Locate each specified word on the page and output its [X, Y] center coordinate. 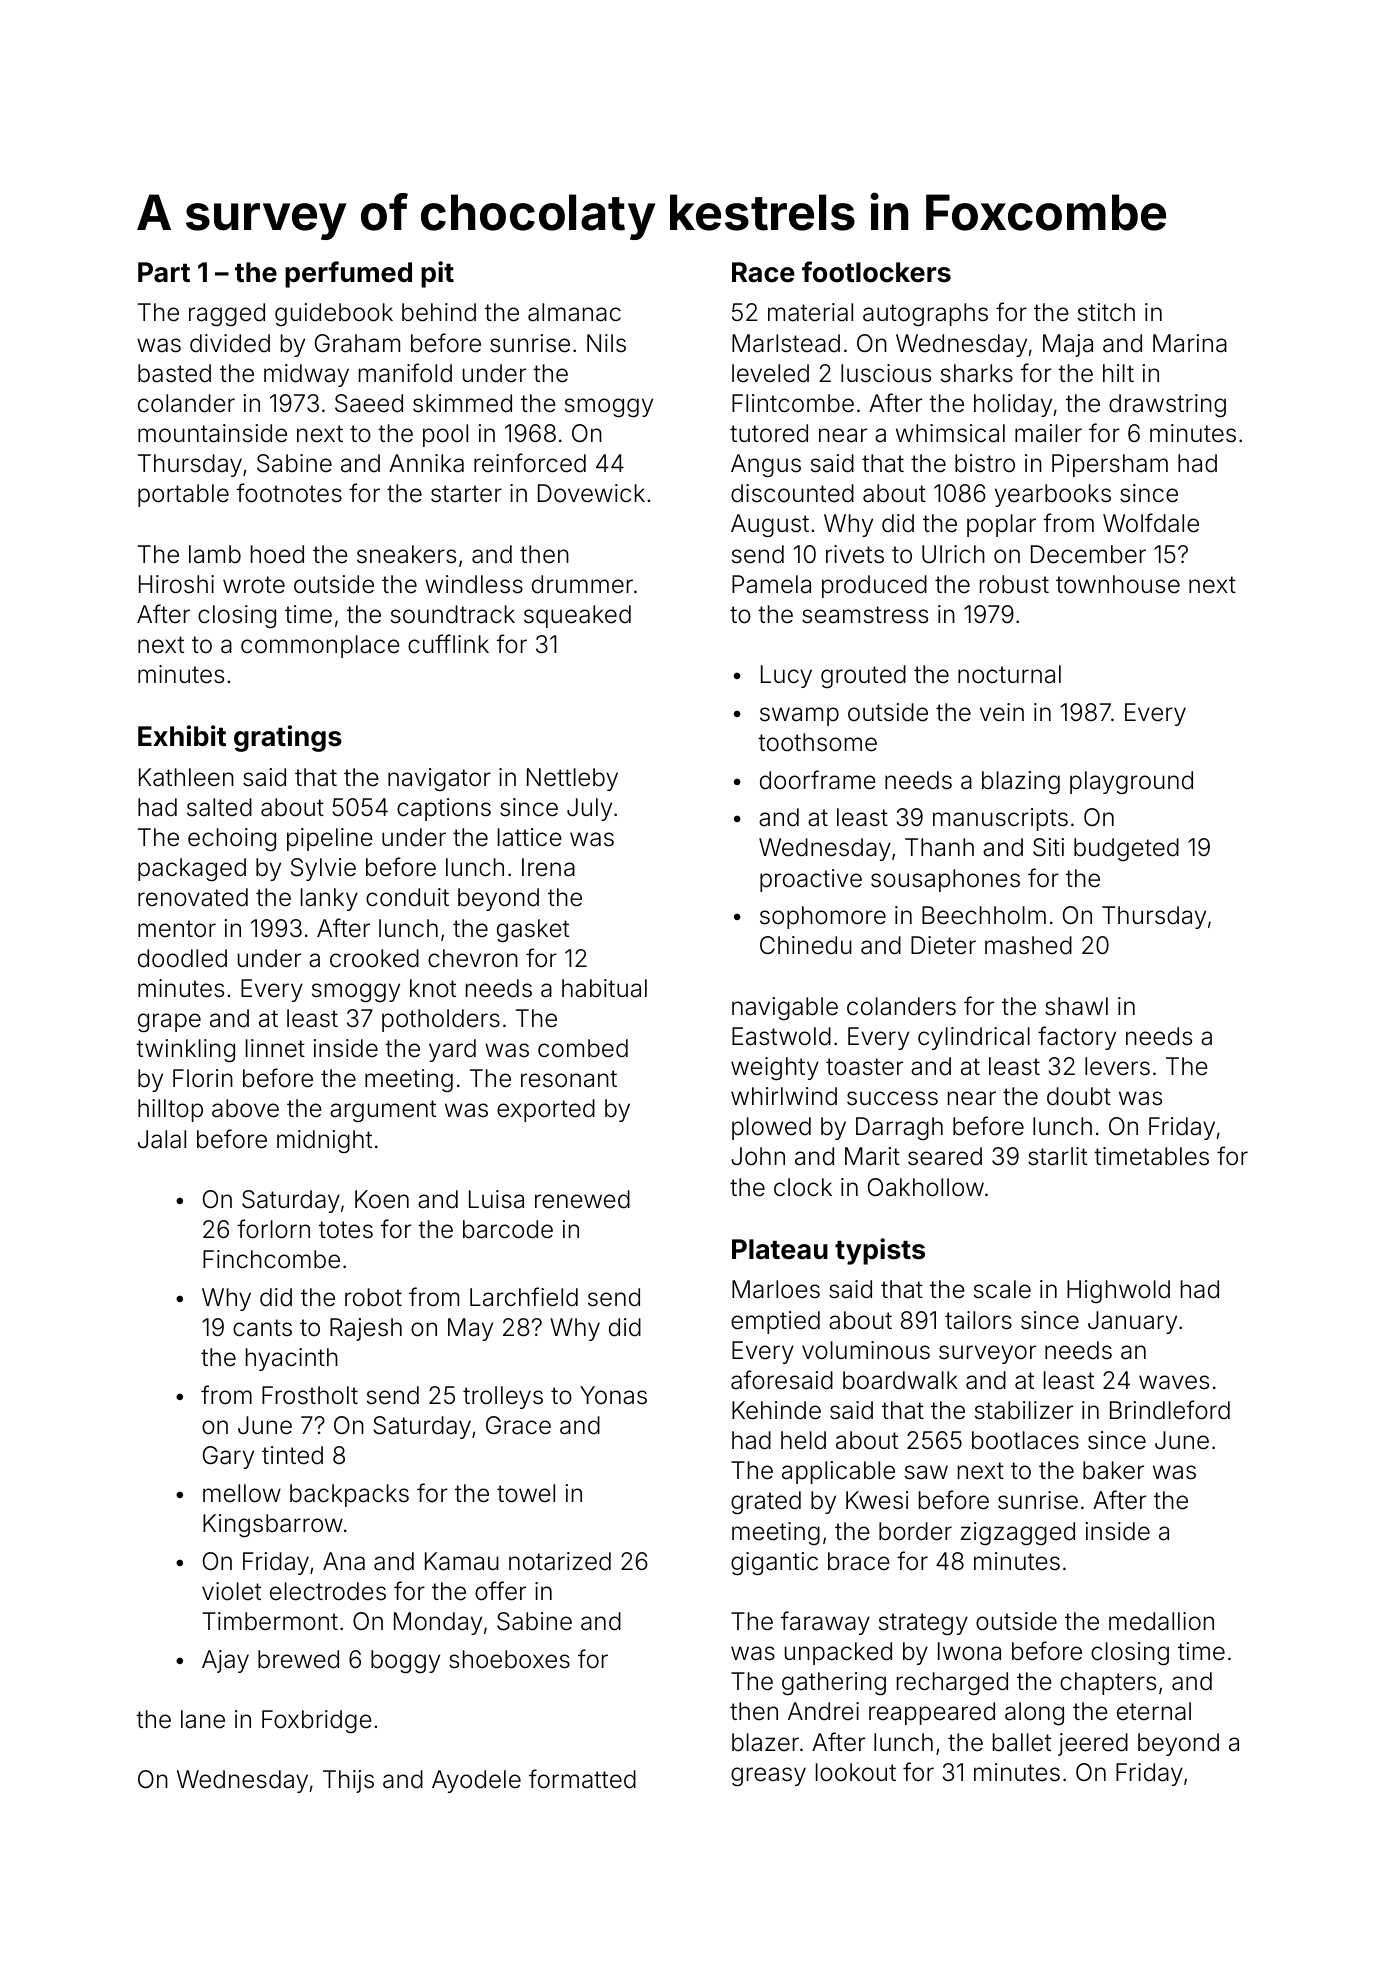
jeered [1093, 1744]
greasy [768, 1776]
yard [452, 1050]
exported [546, 1110]
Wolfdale [1151, 523]
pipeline [330, 839]
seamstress [865, 615]
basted [174, 373]
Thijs [348, 1781]
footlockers [876, 272]
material [810, 312]
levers [1117, 1066]
